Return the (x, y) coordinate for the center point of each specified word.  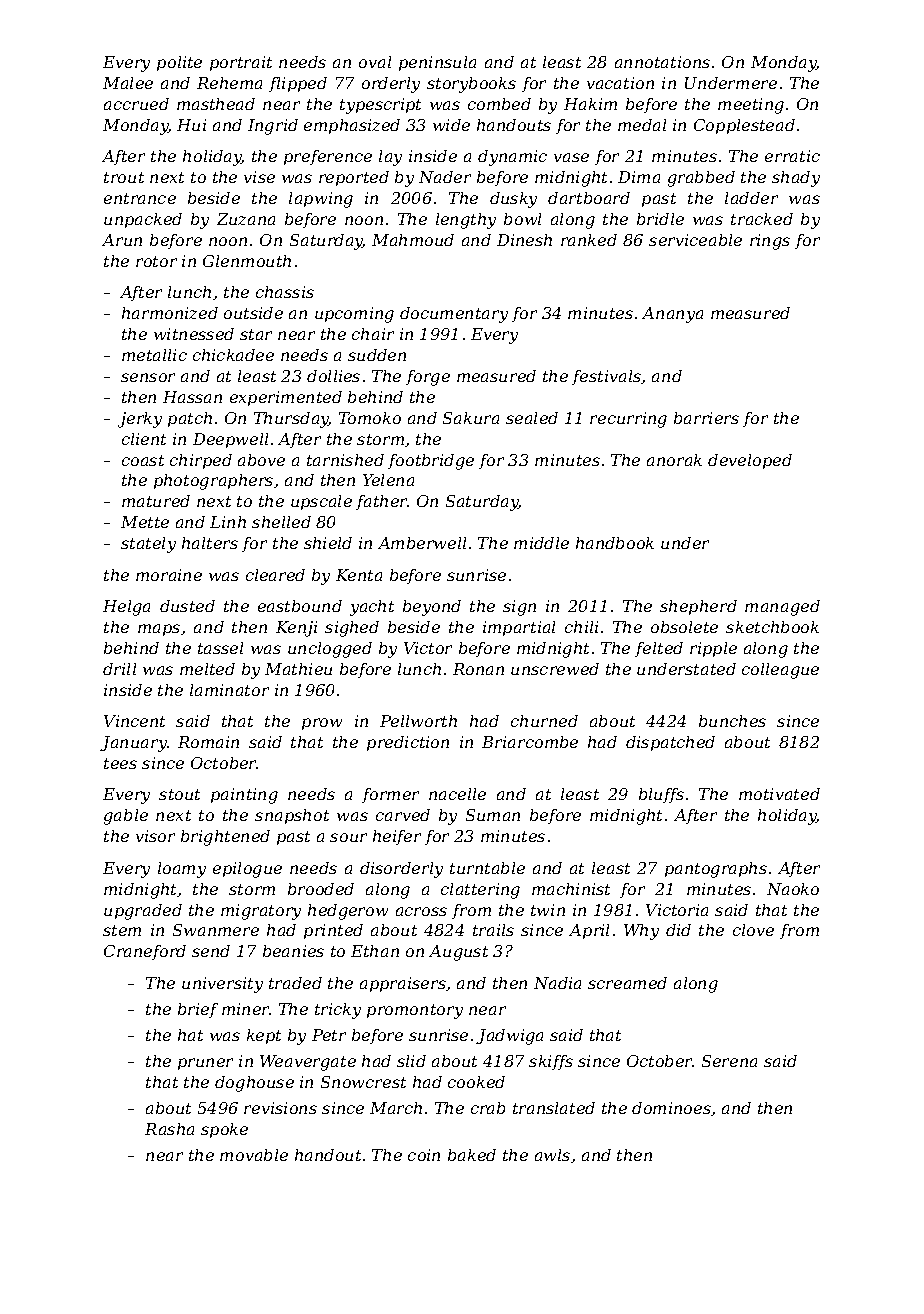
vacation (620, 83)
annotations (662, 62)
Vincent (134, 721)
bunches (732, 721)
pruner (205, 1064)
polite (179, 63)
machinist (571, 889)
